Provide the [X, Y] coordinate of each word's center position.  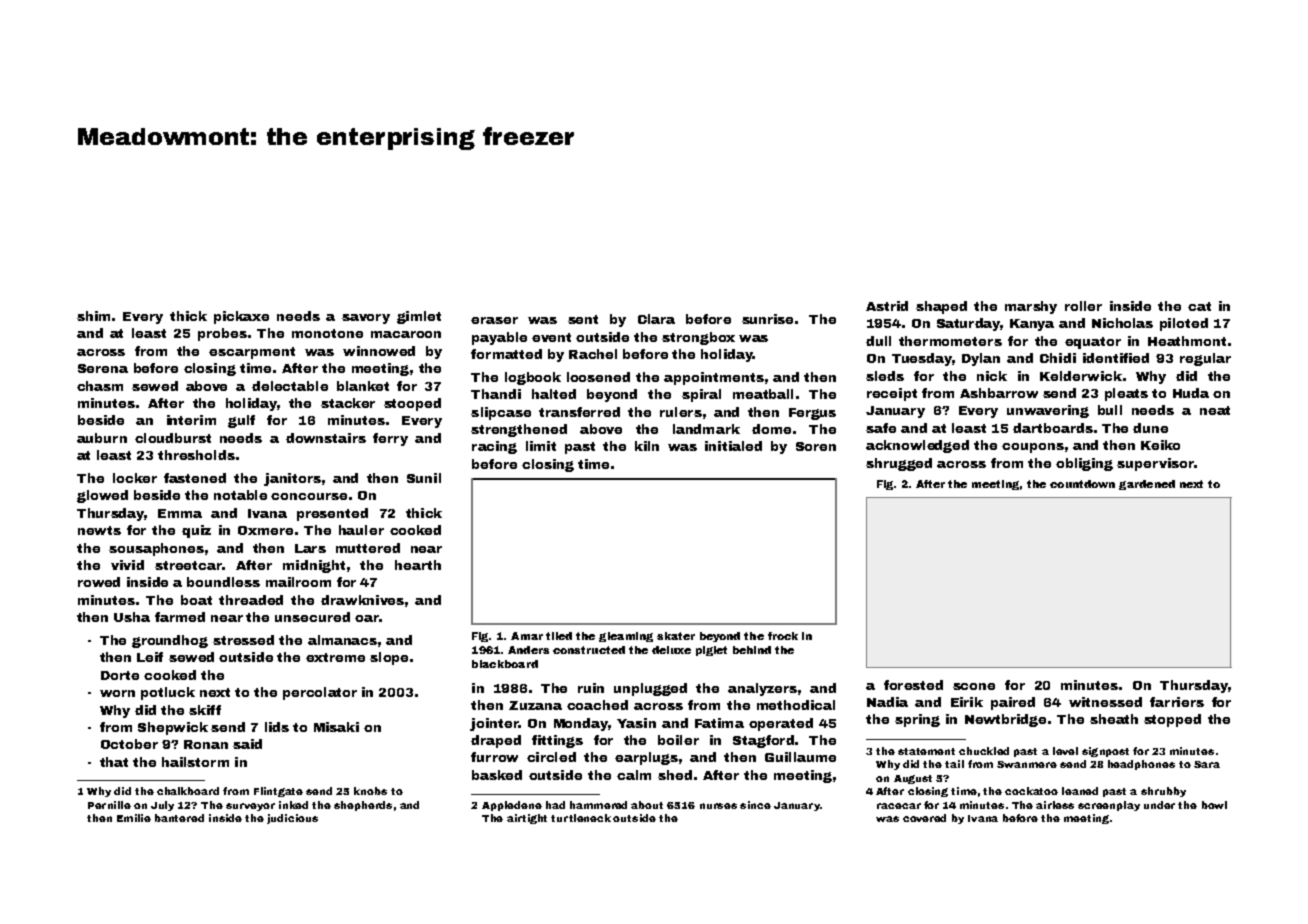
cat [1199, 306]
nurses [718, 806]
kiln [647, 446]
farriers [1177, 702]
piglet [711, 651]
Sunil [424, 478]
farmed [180, 617]
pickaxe [241, 317]
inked [293, 805]
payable [499, 338]
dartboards [1053, 428]
